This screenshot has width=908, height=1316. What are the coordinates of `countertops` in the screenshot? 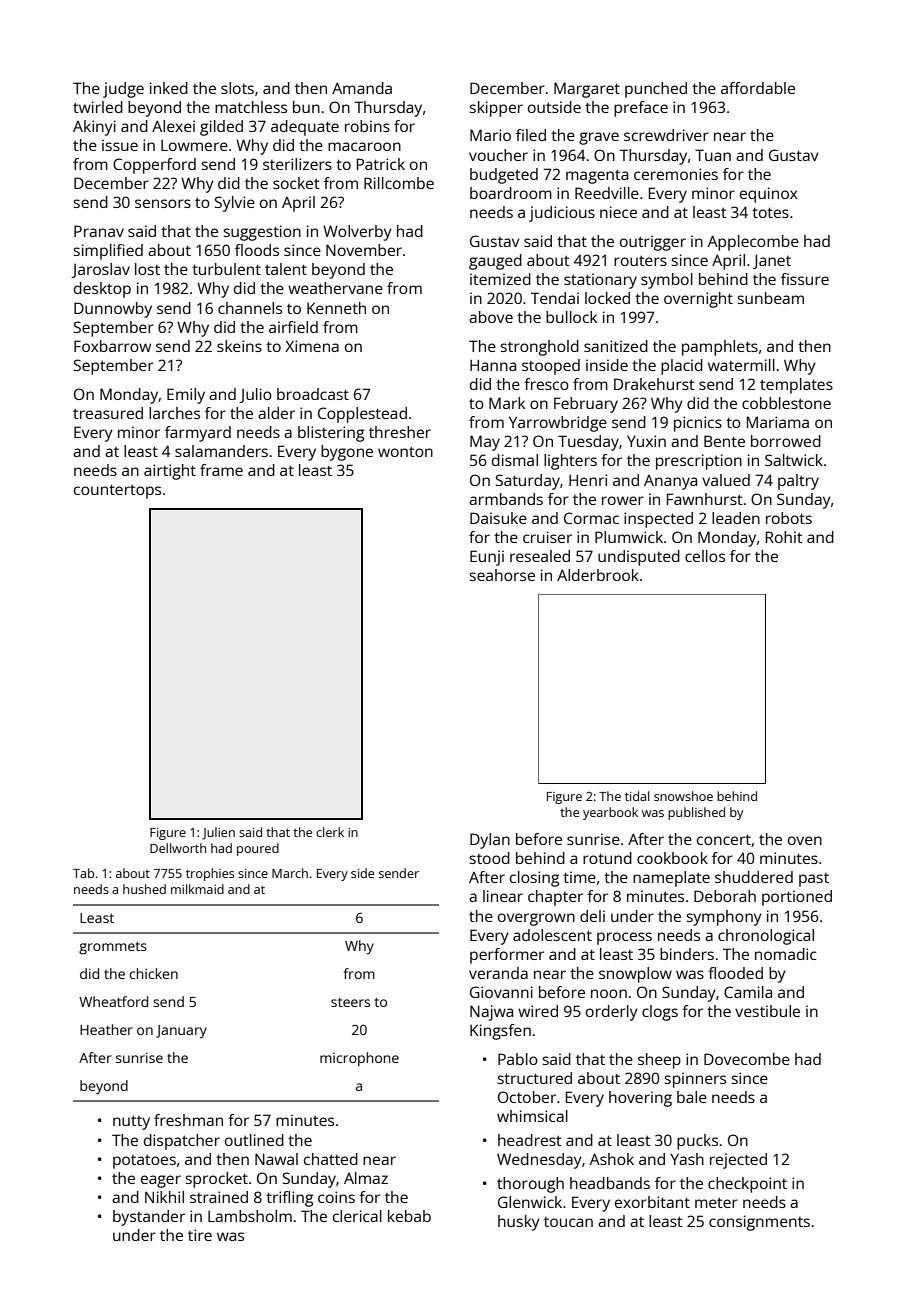 It's located at (117, 491).
